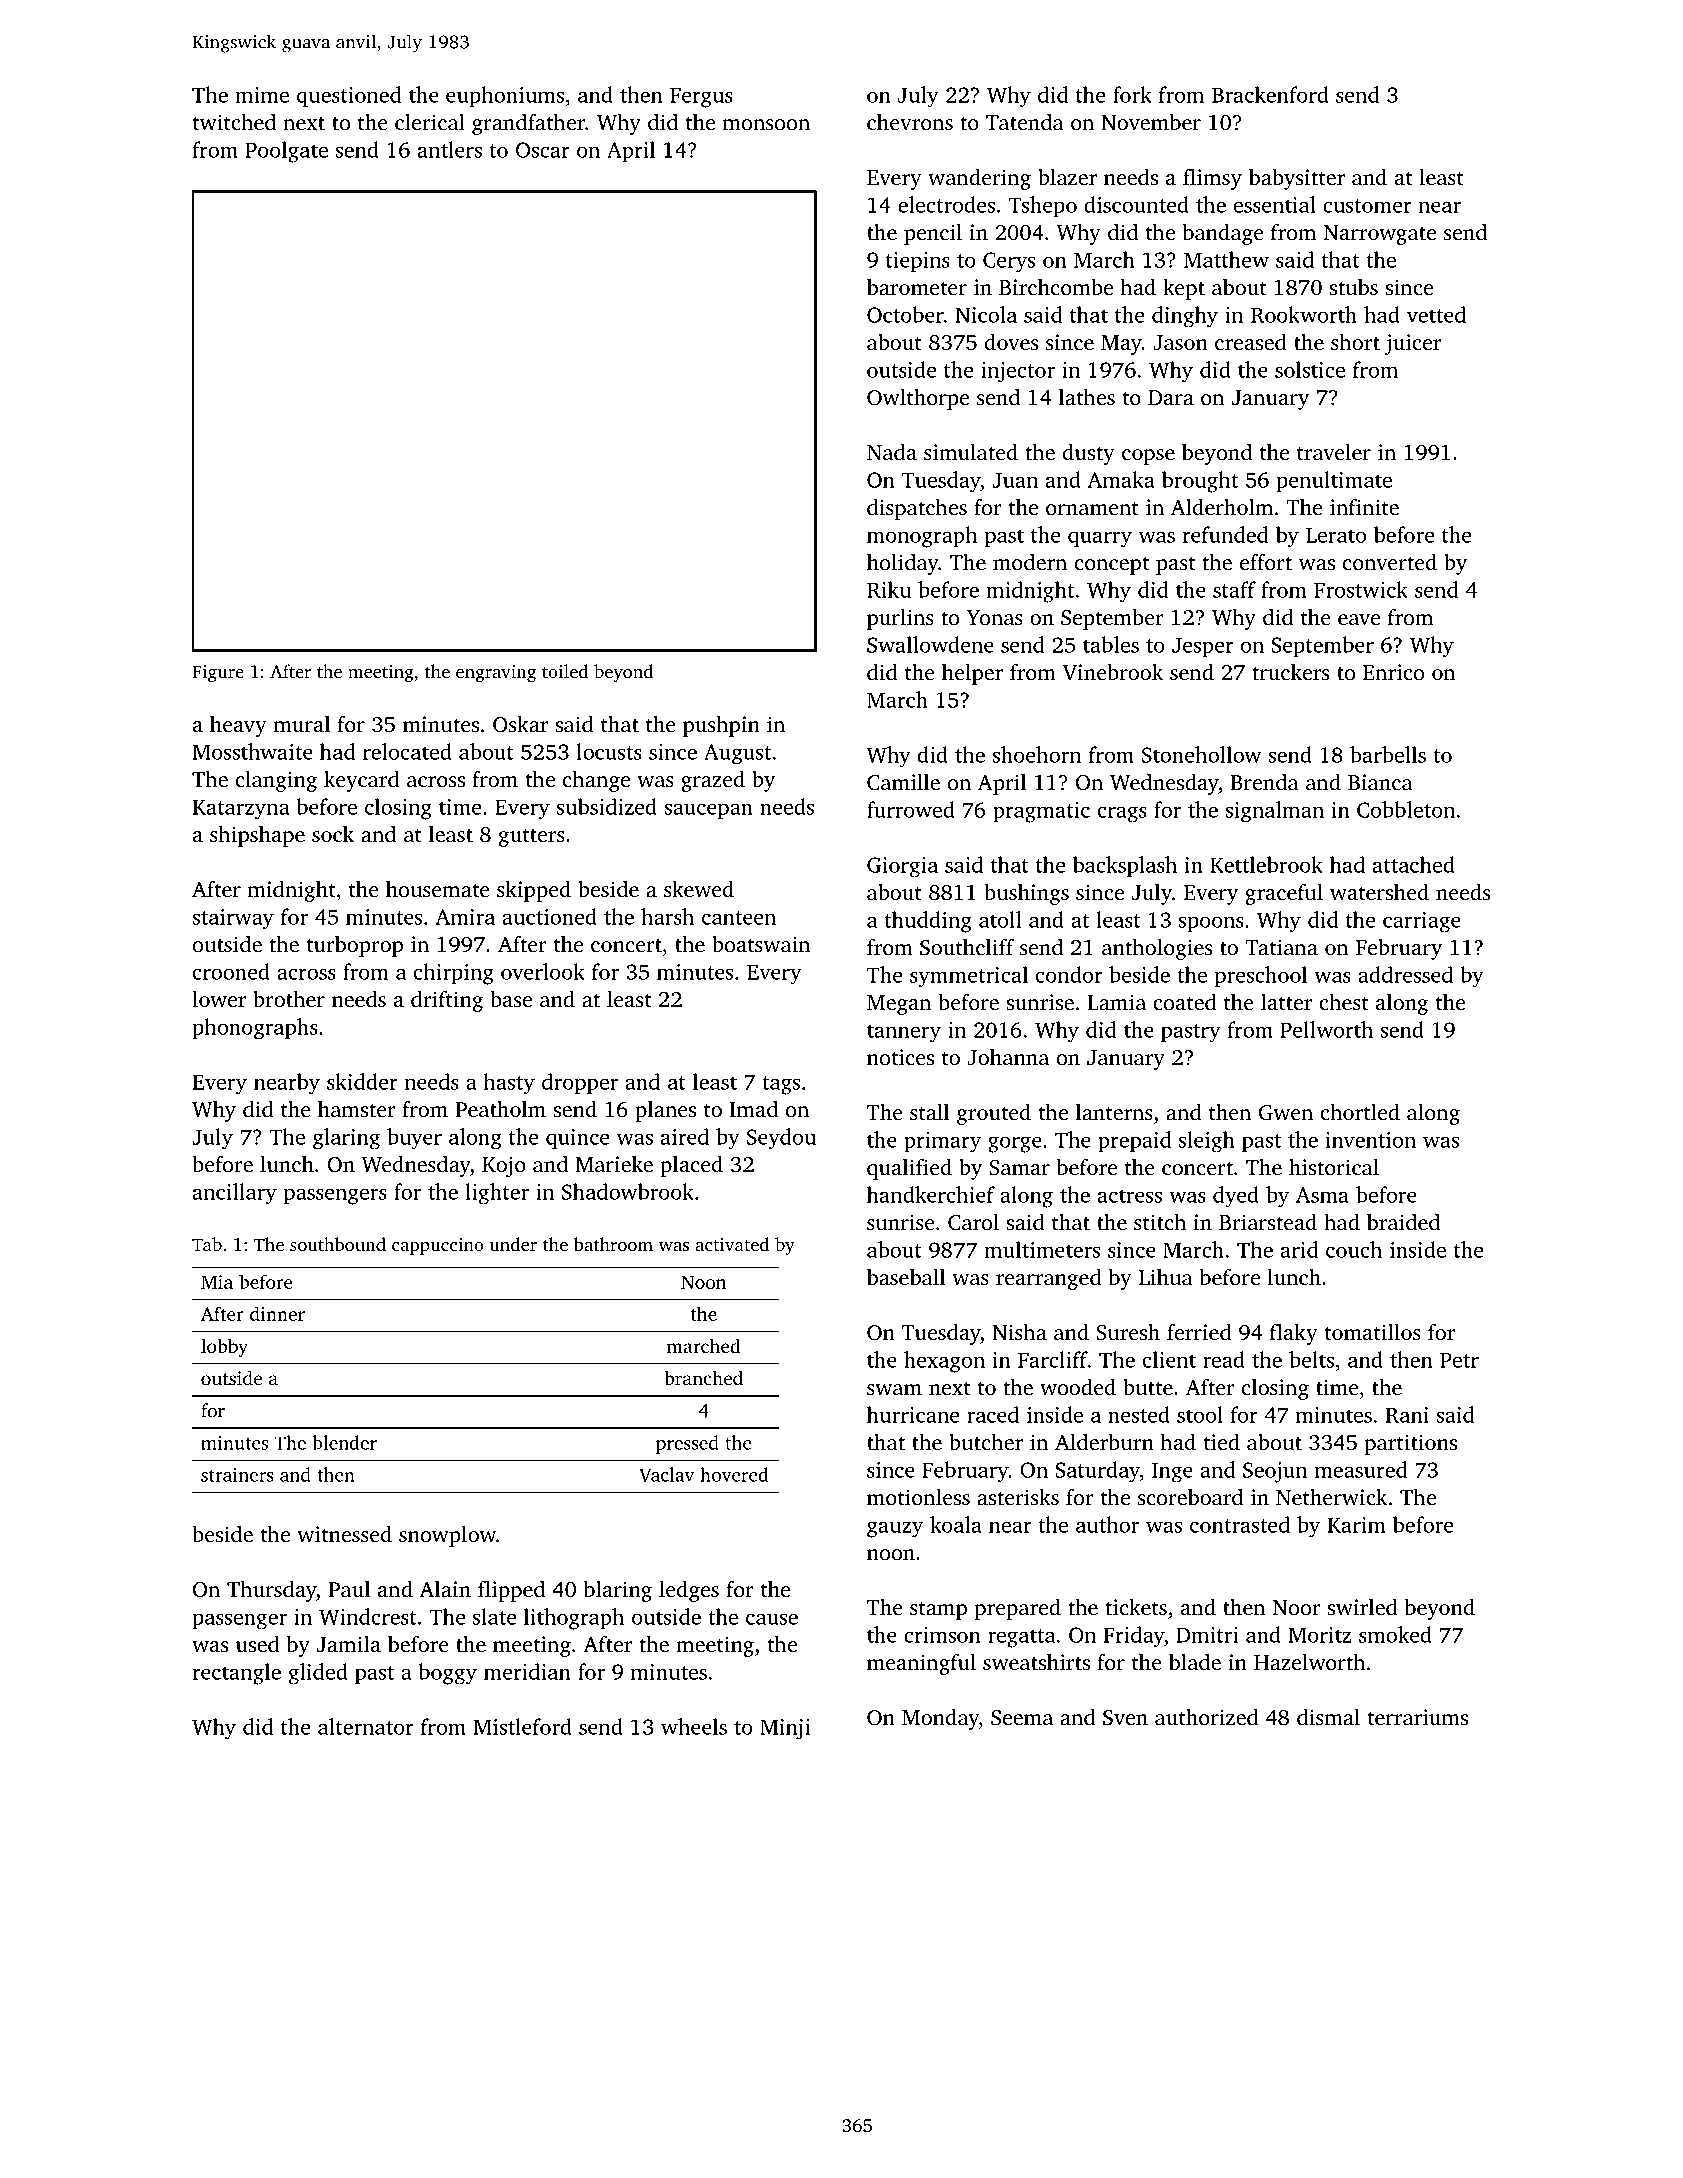  Describe the element at coordinates (894, 1389) in the page. I see `swam` at that location.
